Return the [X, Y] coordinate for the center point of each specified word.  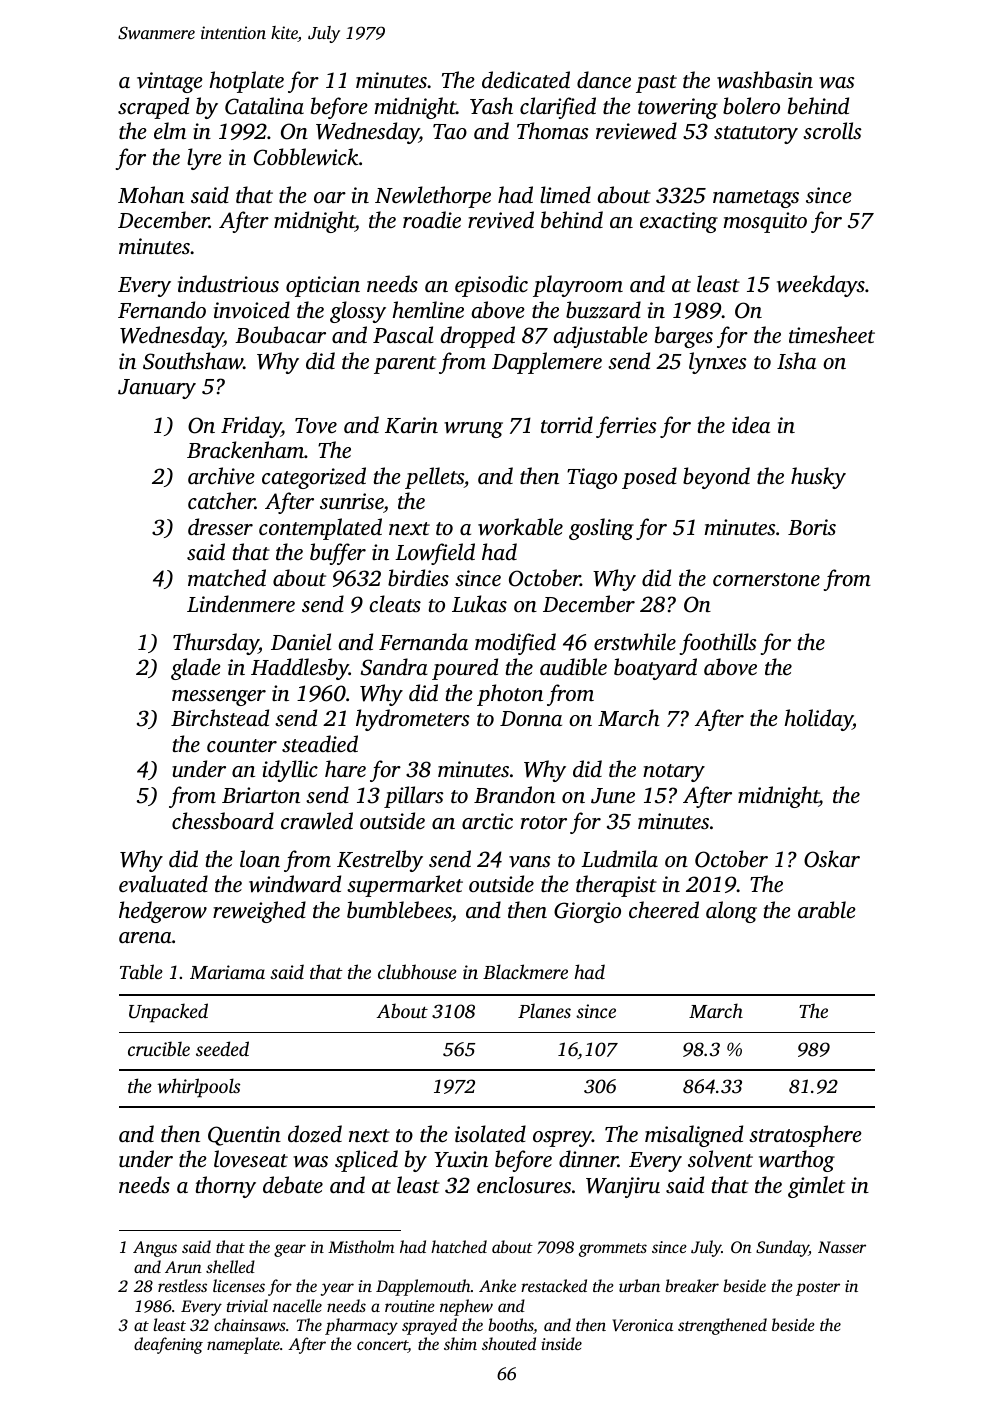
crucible [159, 1048]
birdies [418, 577]
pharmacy [361, 1326]
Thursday [216, 644]
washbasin [765, 79]
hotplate [246, 82]
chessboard [223, 820]
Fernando [162, 309]
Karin [411, 425]
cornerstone [766, 579]
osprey [562, 1139]
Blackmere [525, 971]
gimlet [816, 1187]
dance [604, 79]
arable [827, 909]
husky [818, 478]
